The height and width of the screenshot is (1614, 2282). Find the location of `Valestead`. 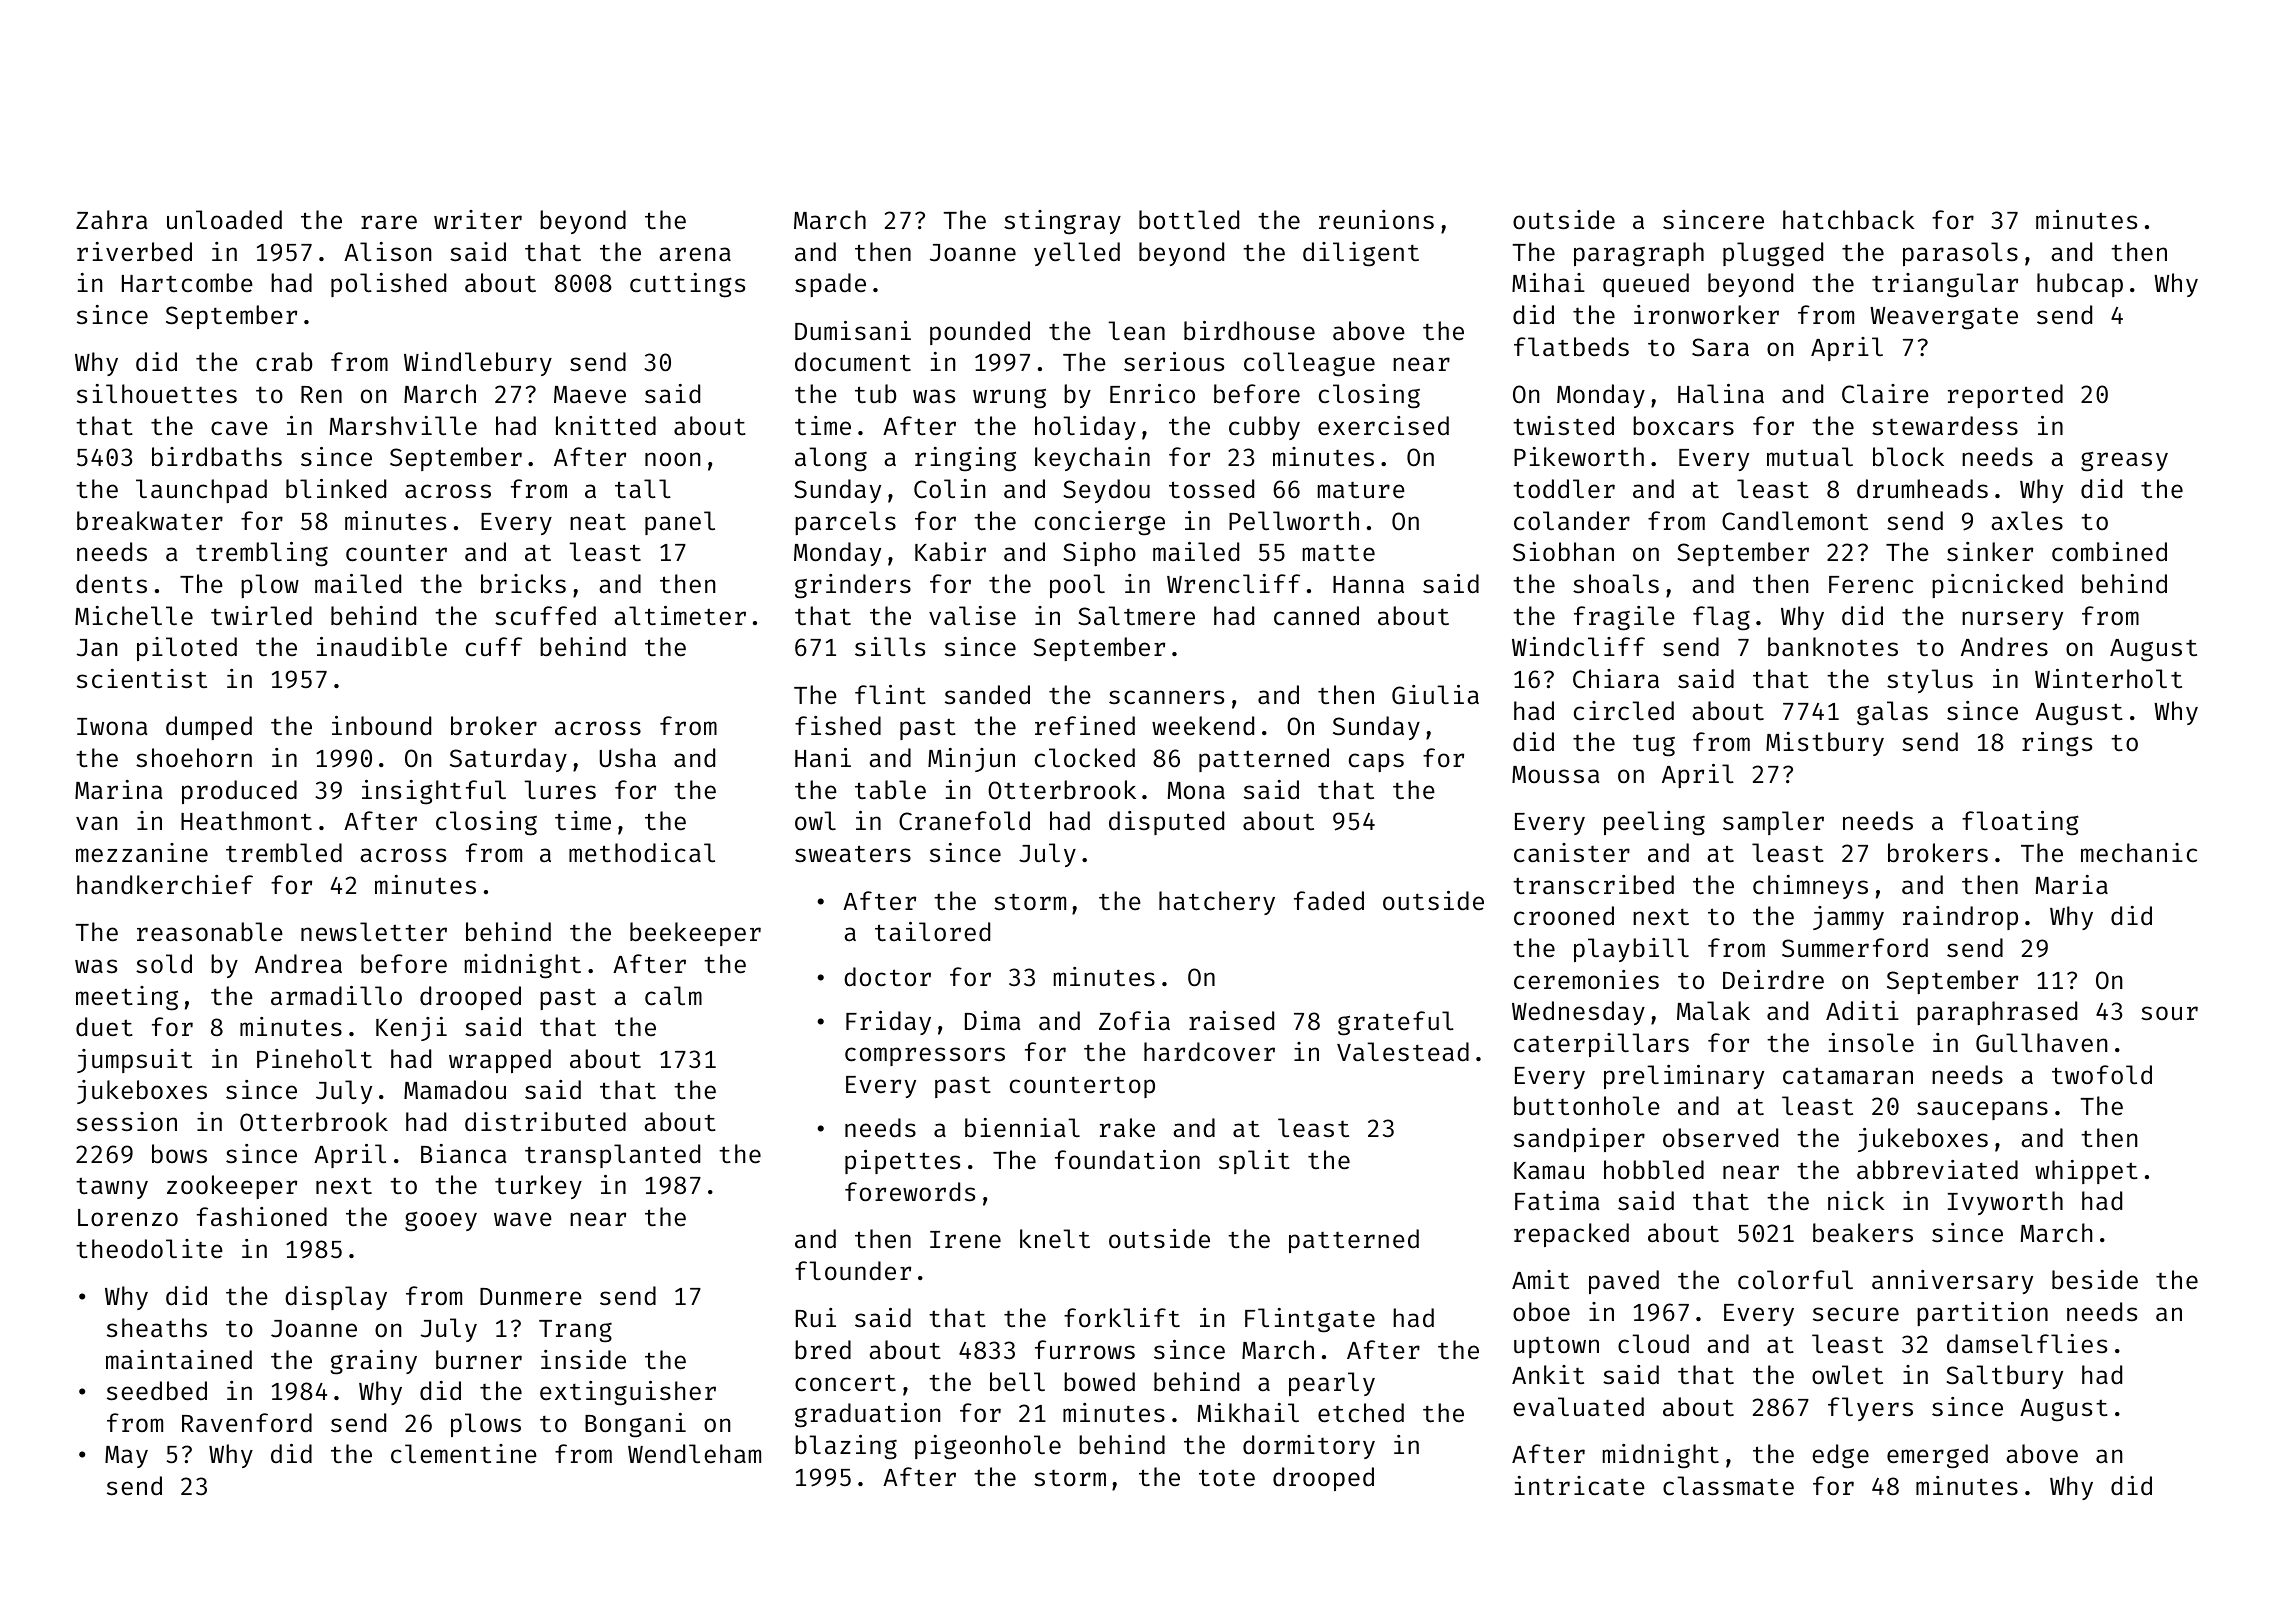

Valestead is located at coordinates (1403, 1052).
